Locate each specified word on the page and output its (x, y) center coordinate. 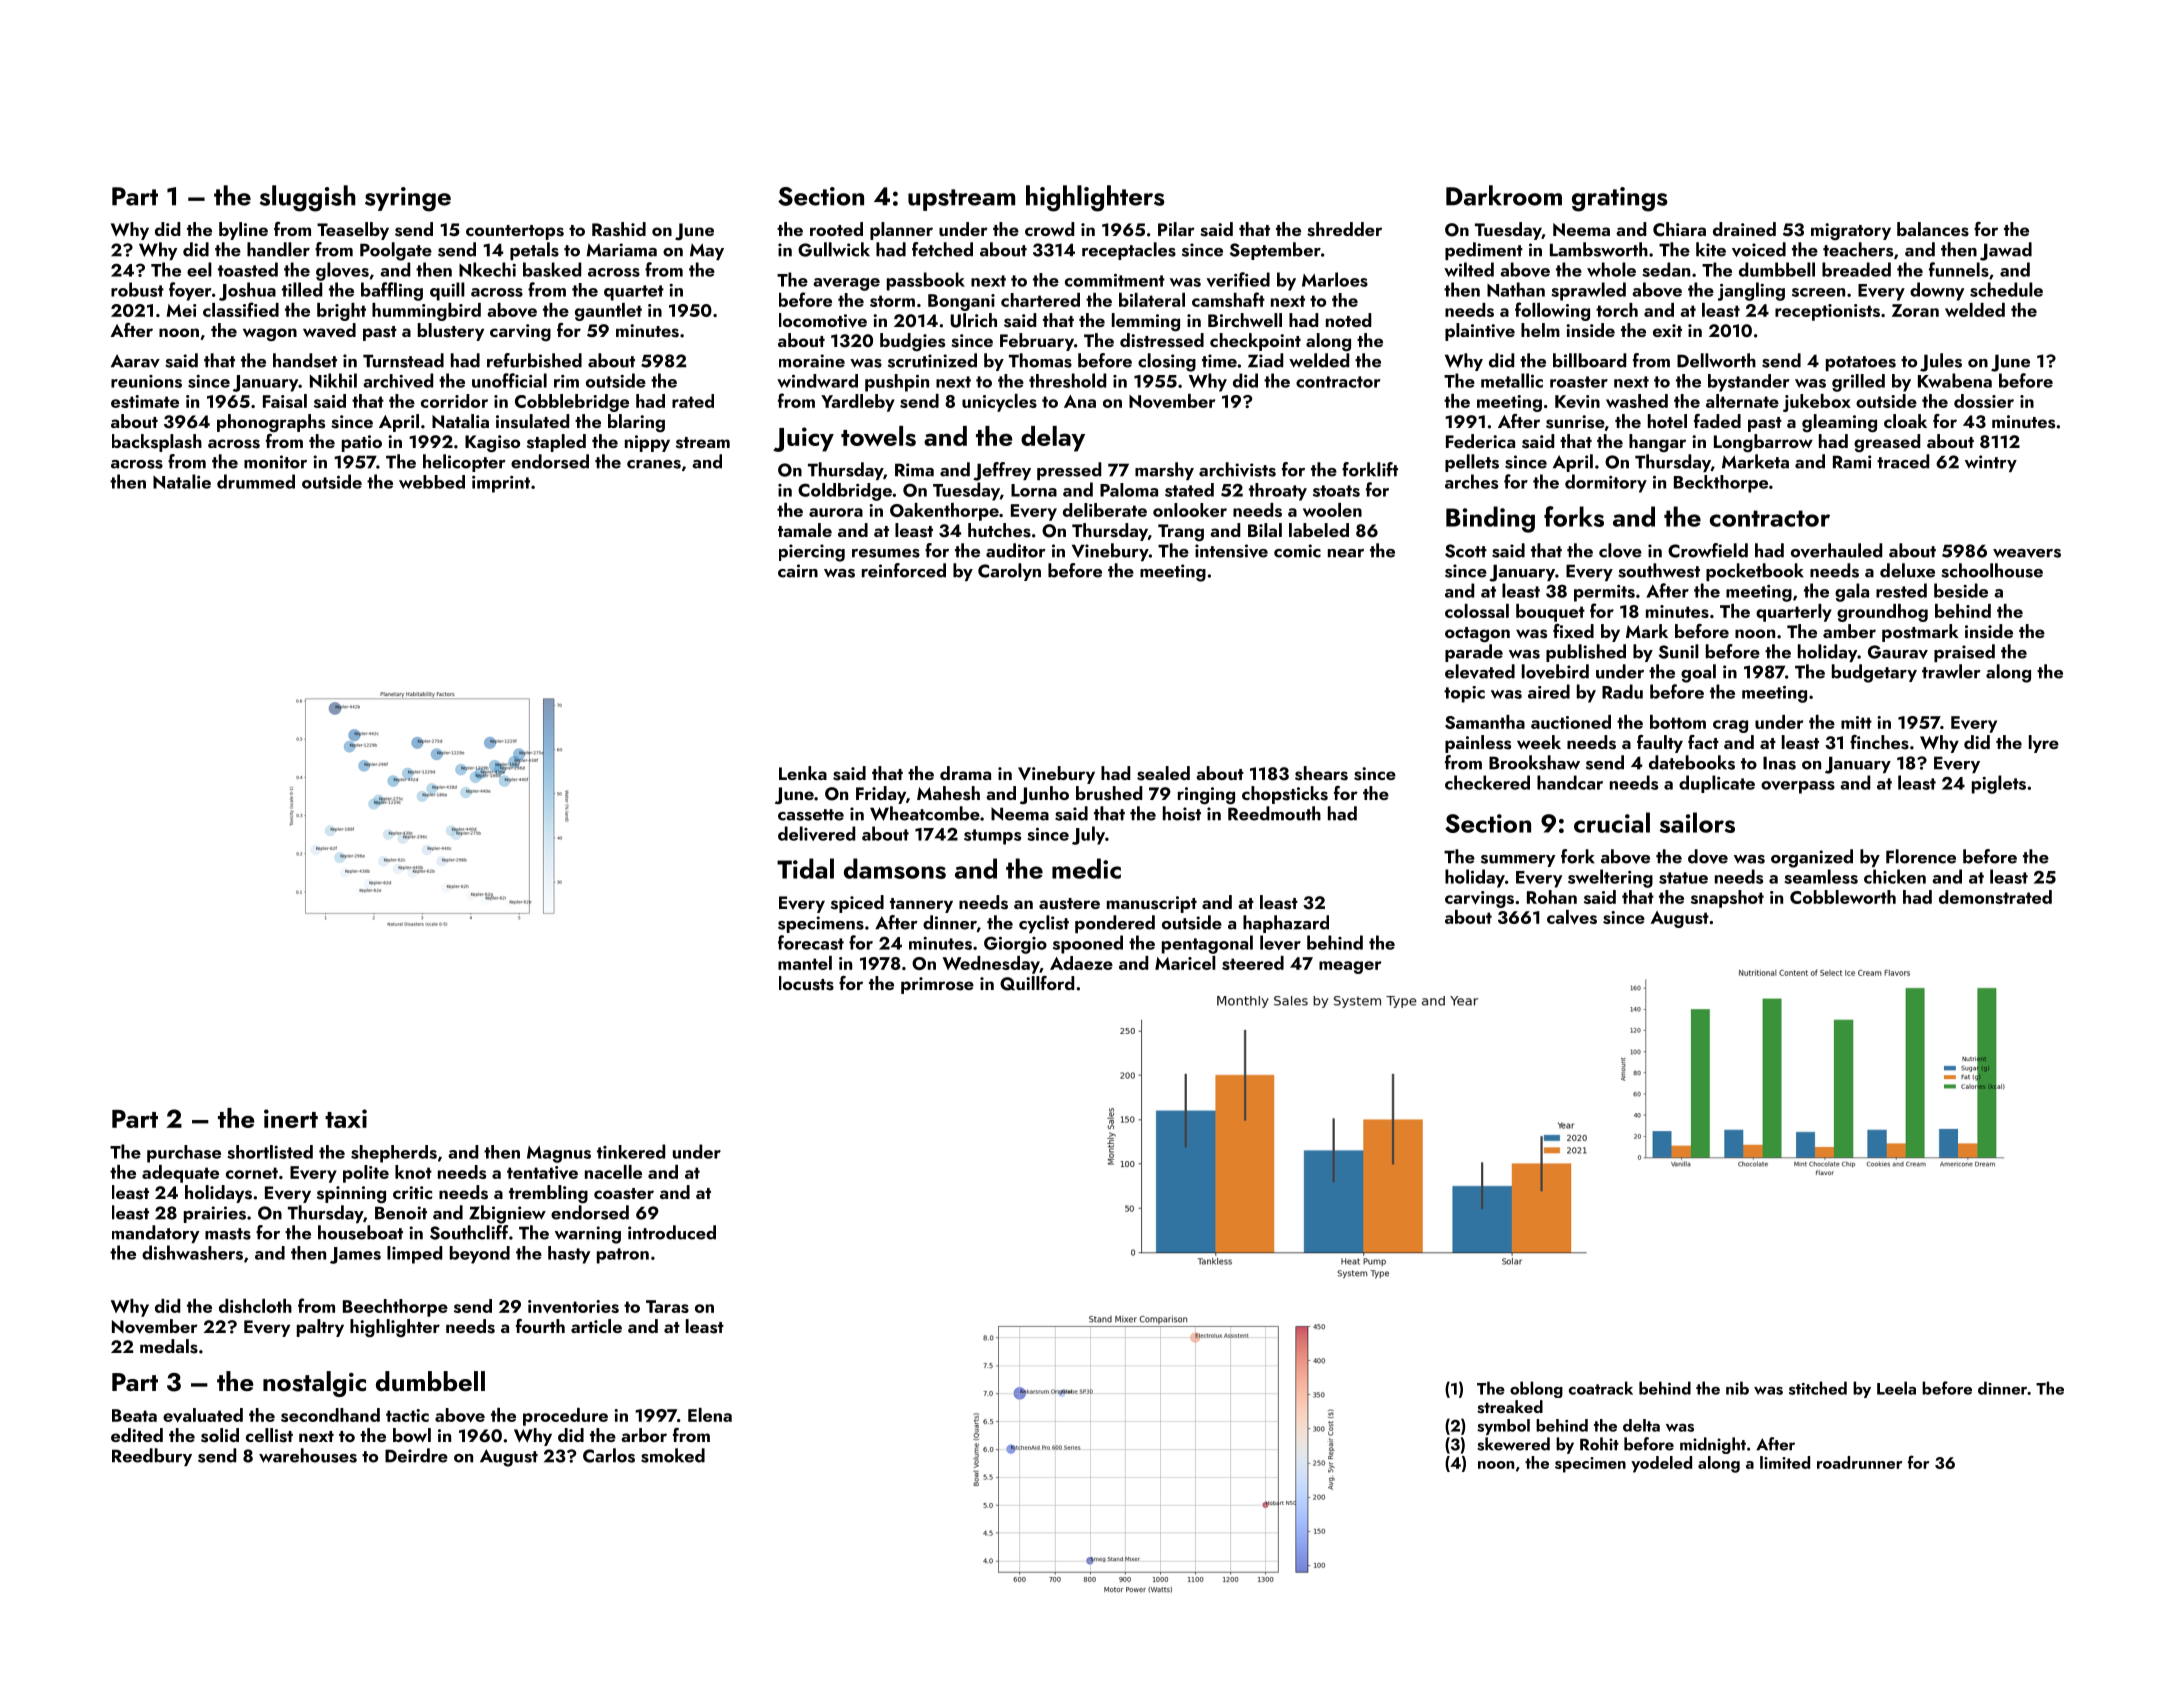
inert (291, 1118)
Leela (1896, 1388)
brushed (1109, 793)
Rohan (1552, 897)
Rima (914, 470)
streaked (1510, 1407)
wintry (1991, 463)
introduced (672, 1232)
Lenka (803, 773)
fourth (540, 1326)
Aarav (135, 361)
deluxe (1907, 570)
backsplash (157, 443)
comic (1297, 551)
